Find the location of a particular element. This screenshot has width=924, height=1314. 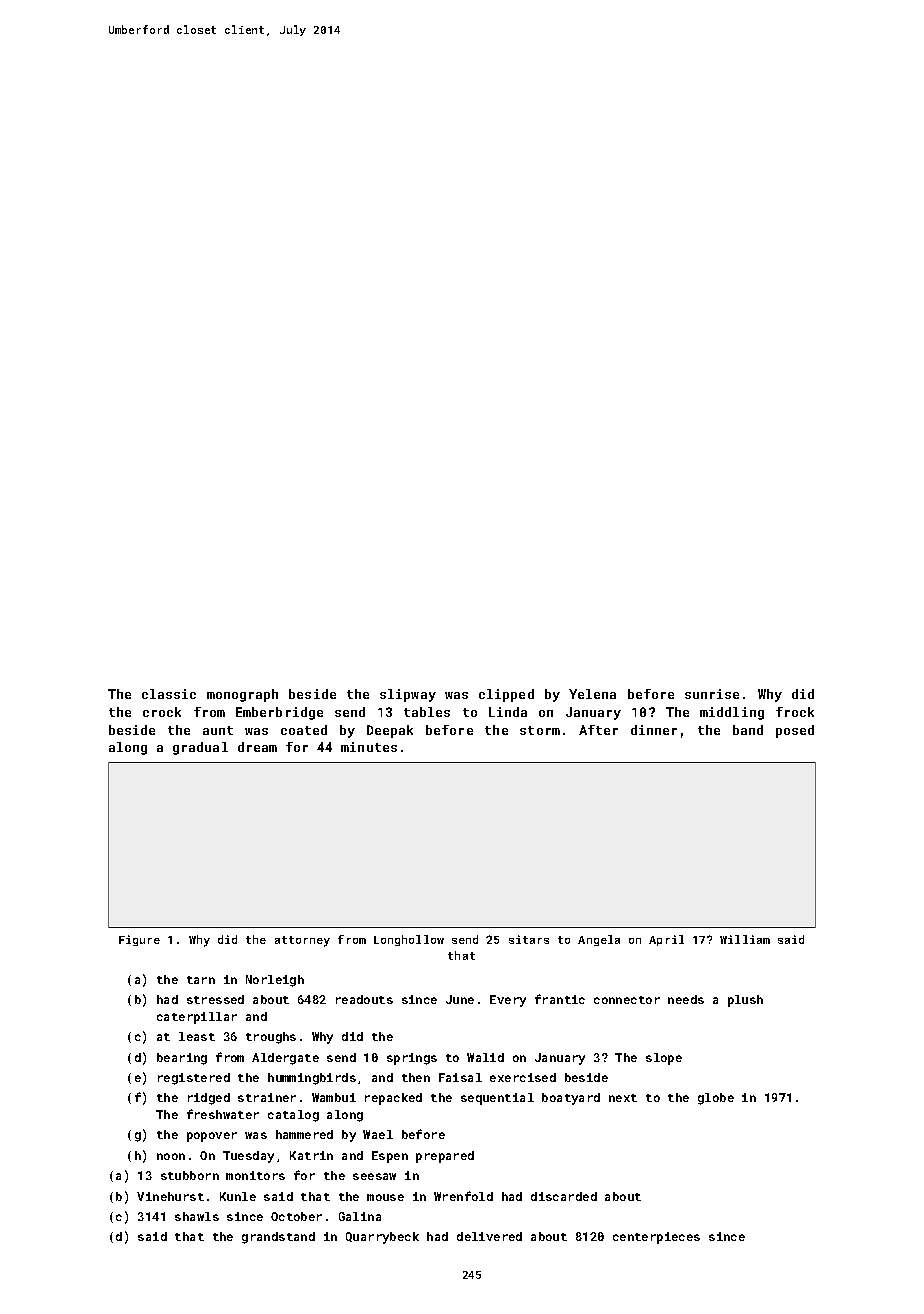

tables is located at coordinates (427, 712).
